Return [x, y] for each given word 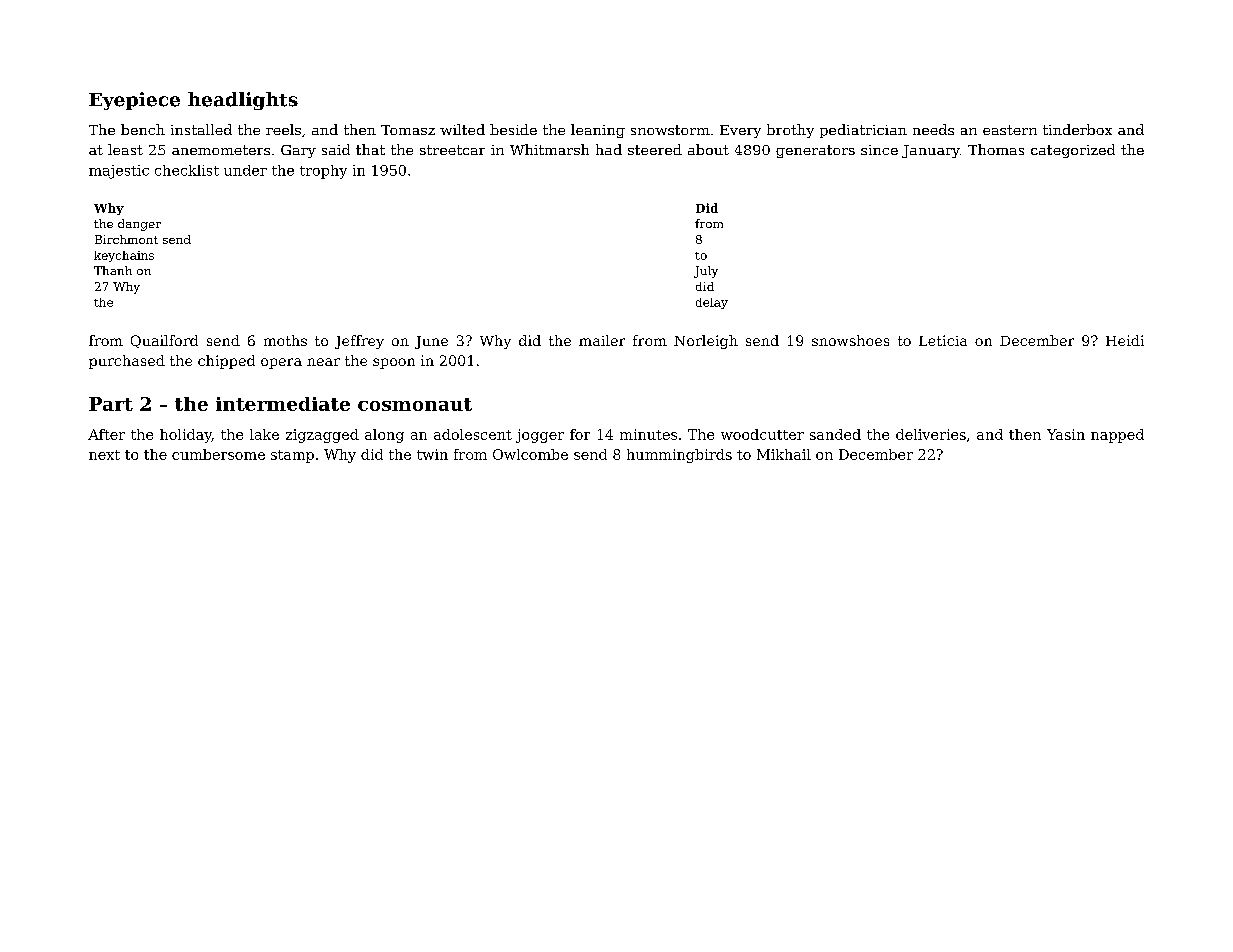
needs [933, 129]
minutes [648, 434]
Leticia [943, 340]
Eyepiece [134, 101]
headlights [243, 101]
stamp [292, 456]
